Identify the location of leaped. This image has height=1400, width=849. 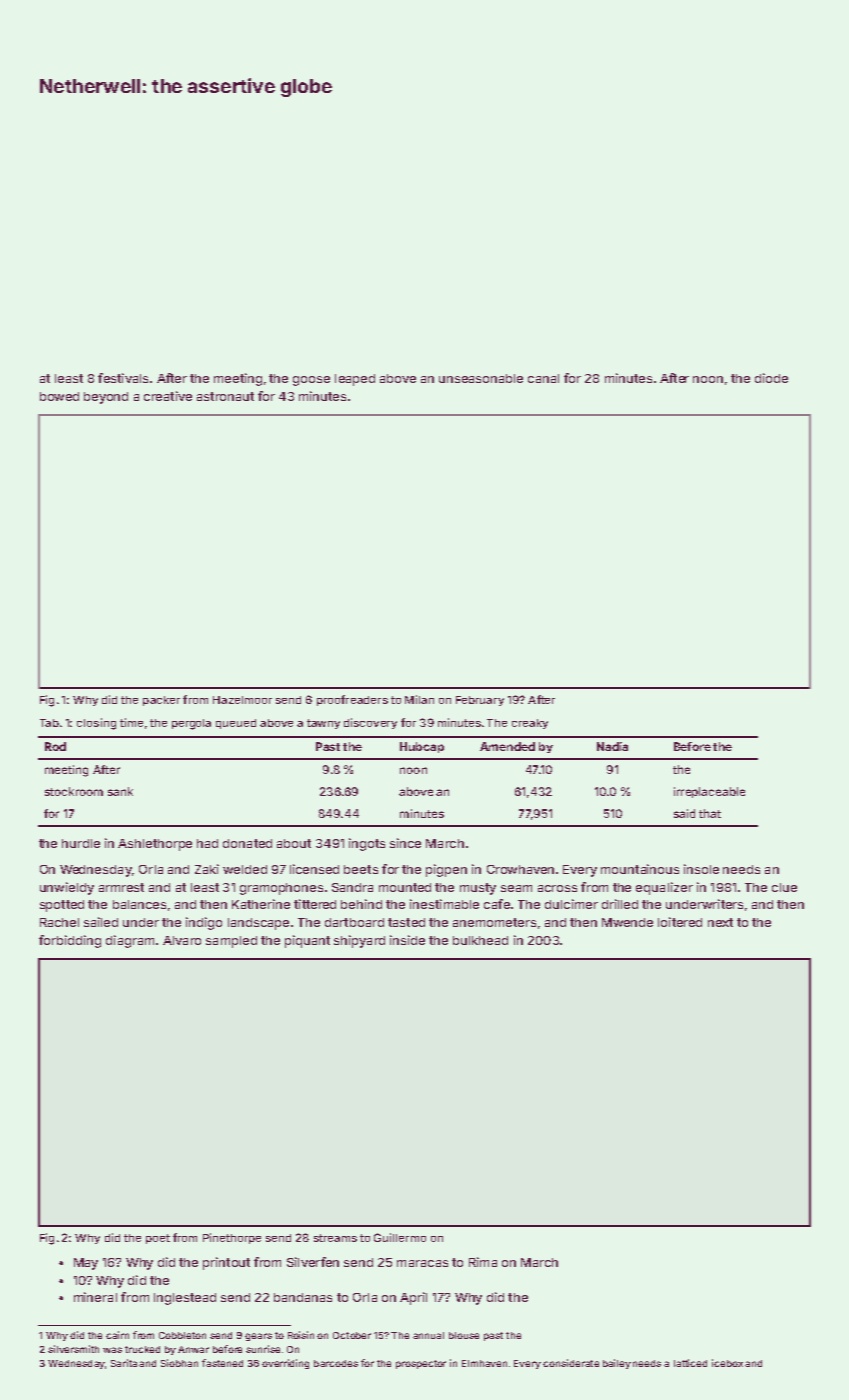
(355, 380).
